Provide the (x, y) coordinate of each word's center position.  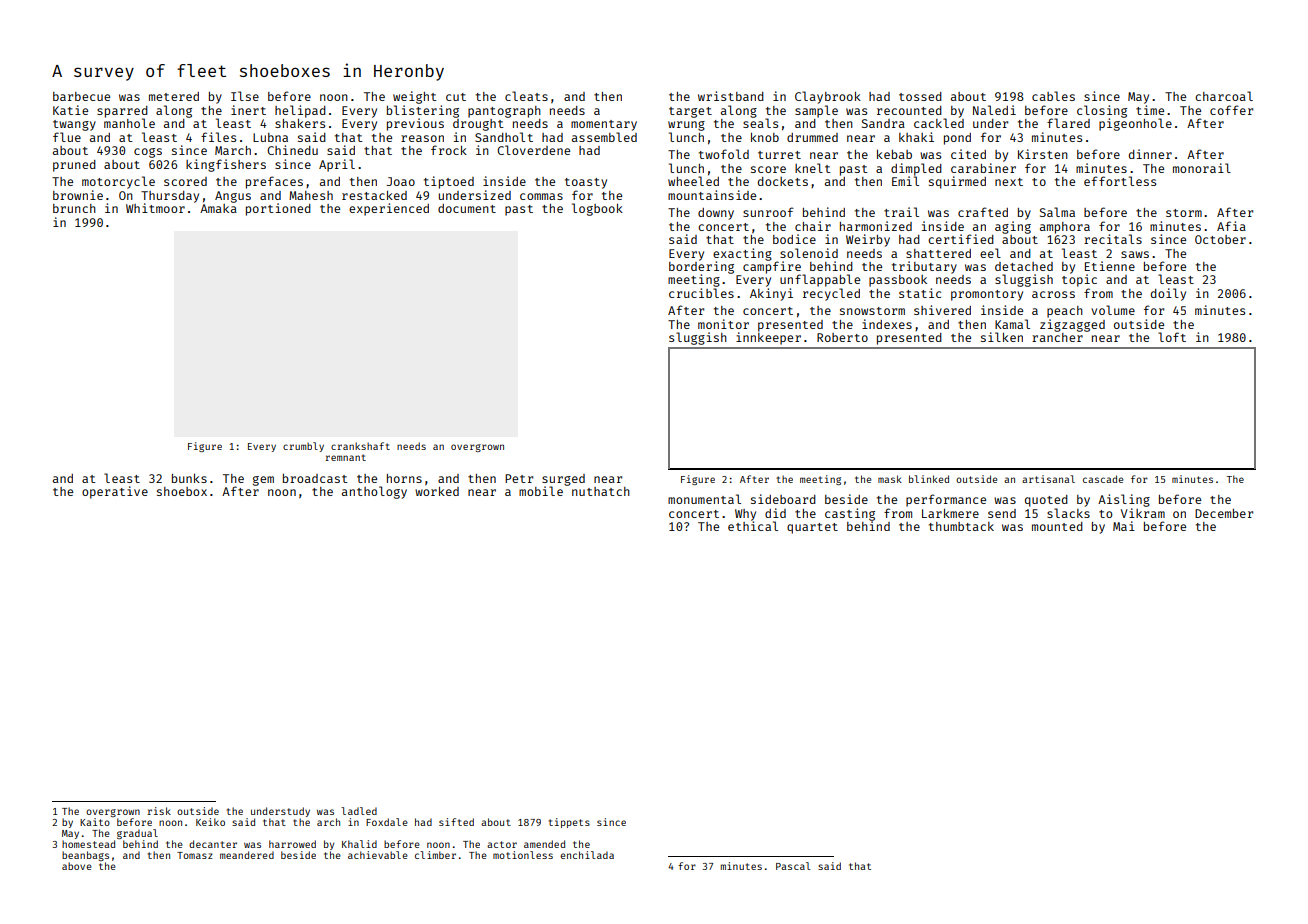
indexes (887, 324)
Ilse (245, 96)
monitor (723, 324)
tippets (569, 823)
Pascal (793, 866)
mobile (541, 491)
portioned (278, 209)
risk (159, 811)
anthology (374, 492)
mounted (1057, 526)
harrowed (292, 844)
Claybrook (828, 97)
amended (544, 844)
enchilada (587, 855)
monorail (1202, 168)
